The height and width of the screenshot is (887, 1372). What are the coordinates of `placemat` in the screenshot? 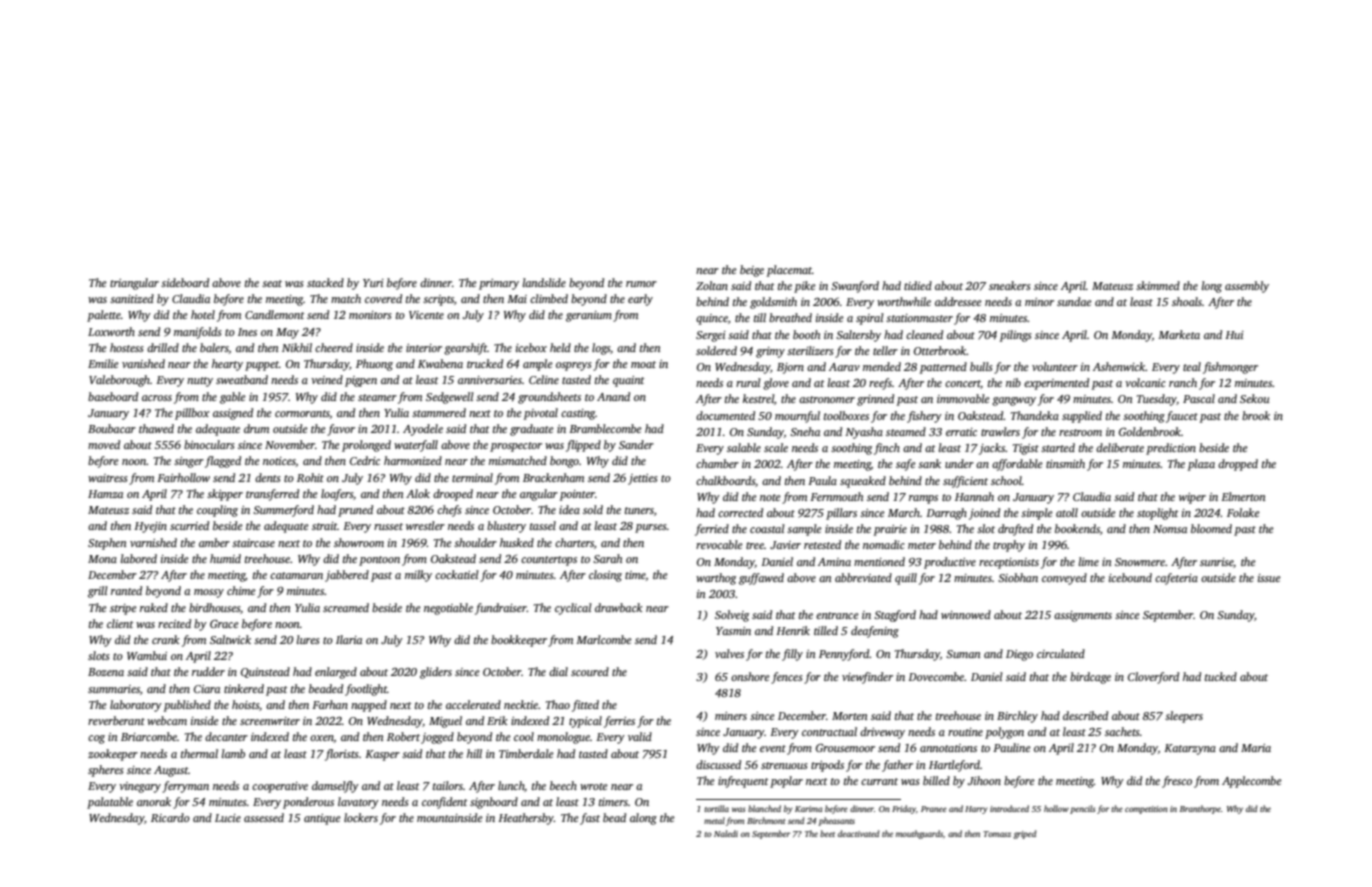 It's located at (789, 271).
